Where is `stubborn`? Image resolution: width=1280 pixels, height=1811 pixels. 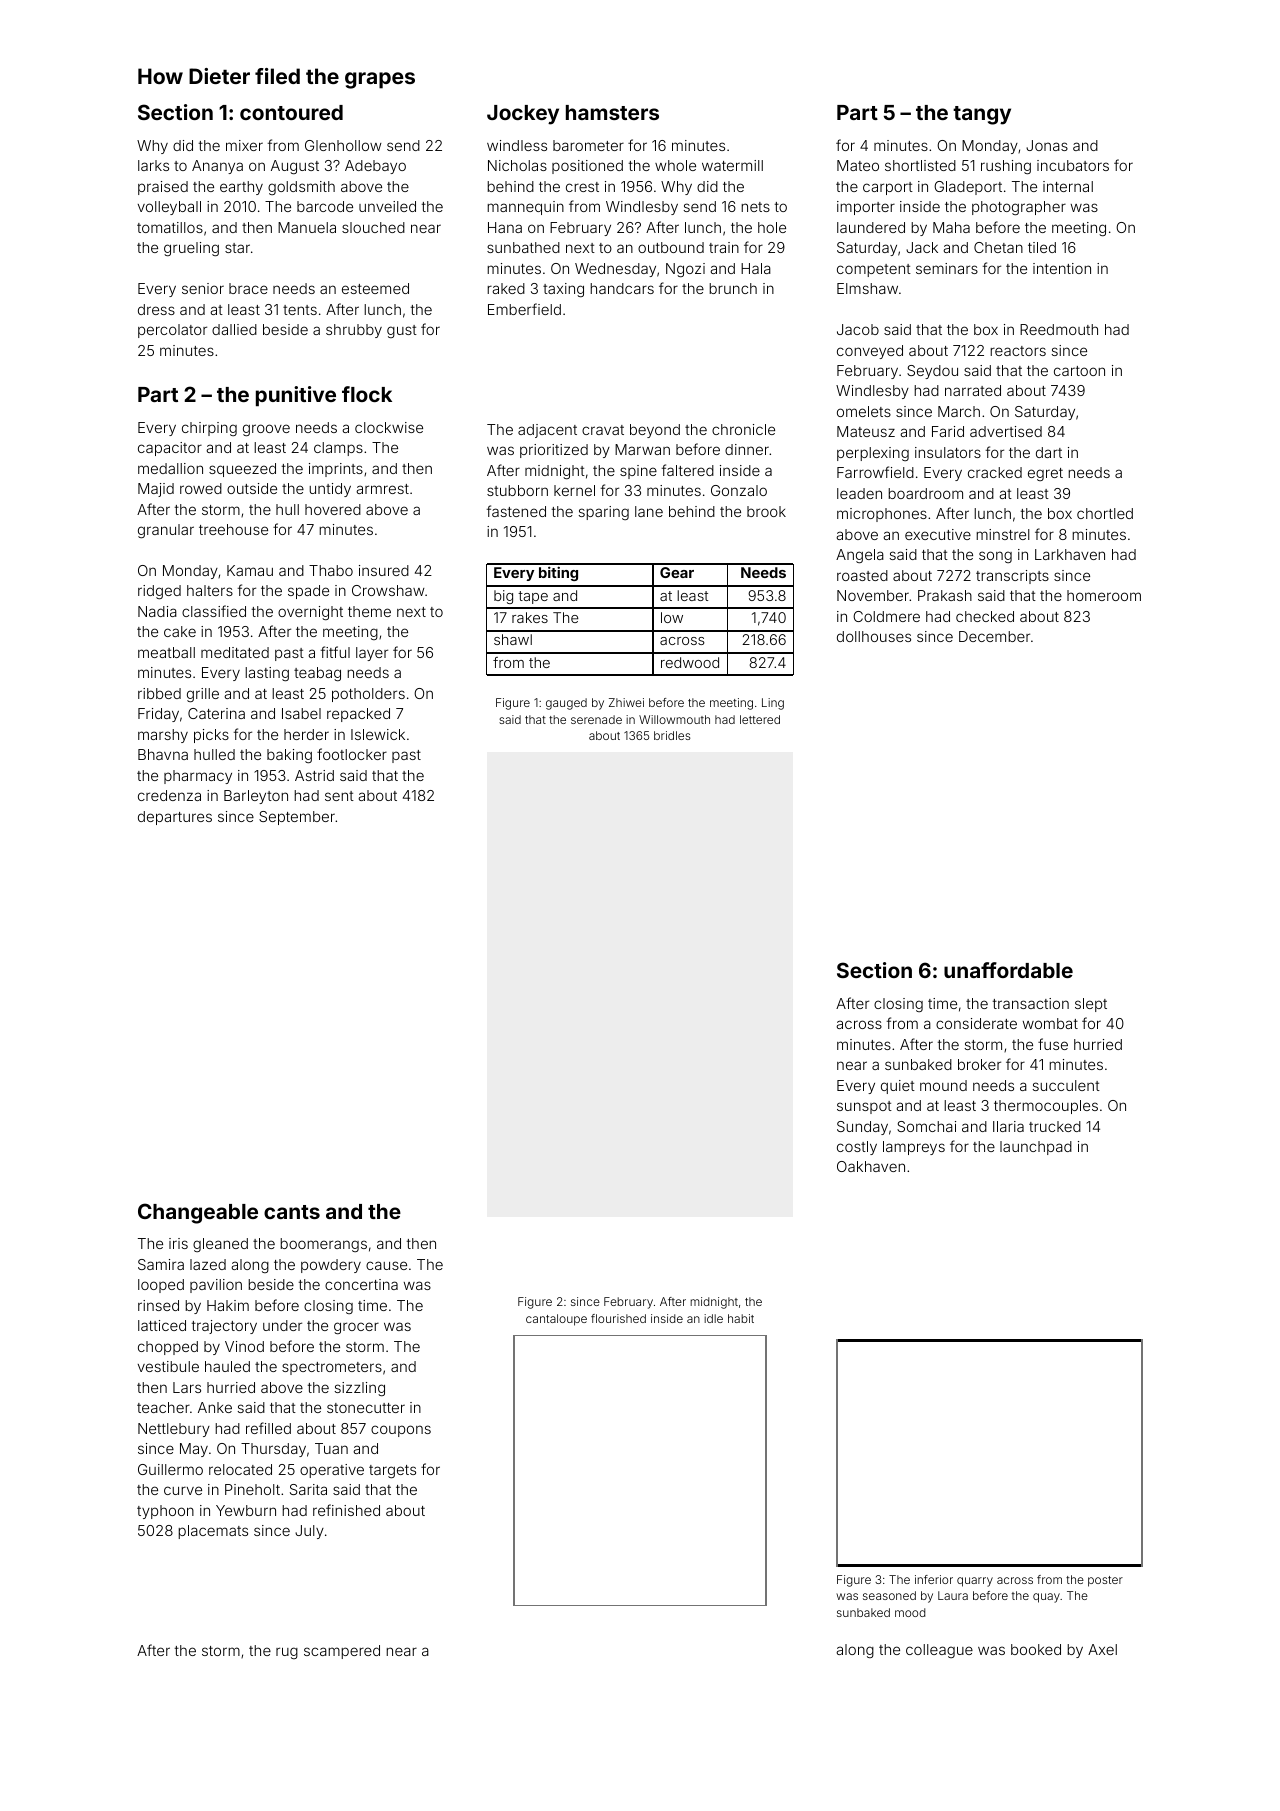
stubborn is located at coordinates (517, 490).
